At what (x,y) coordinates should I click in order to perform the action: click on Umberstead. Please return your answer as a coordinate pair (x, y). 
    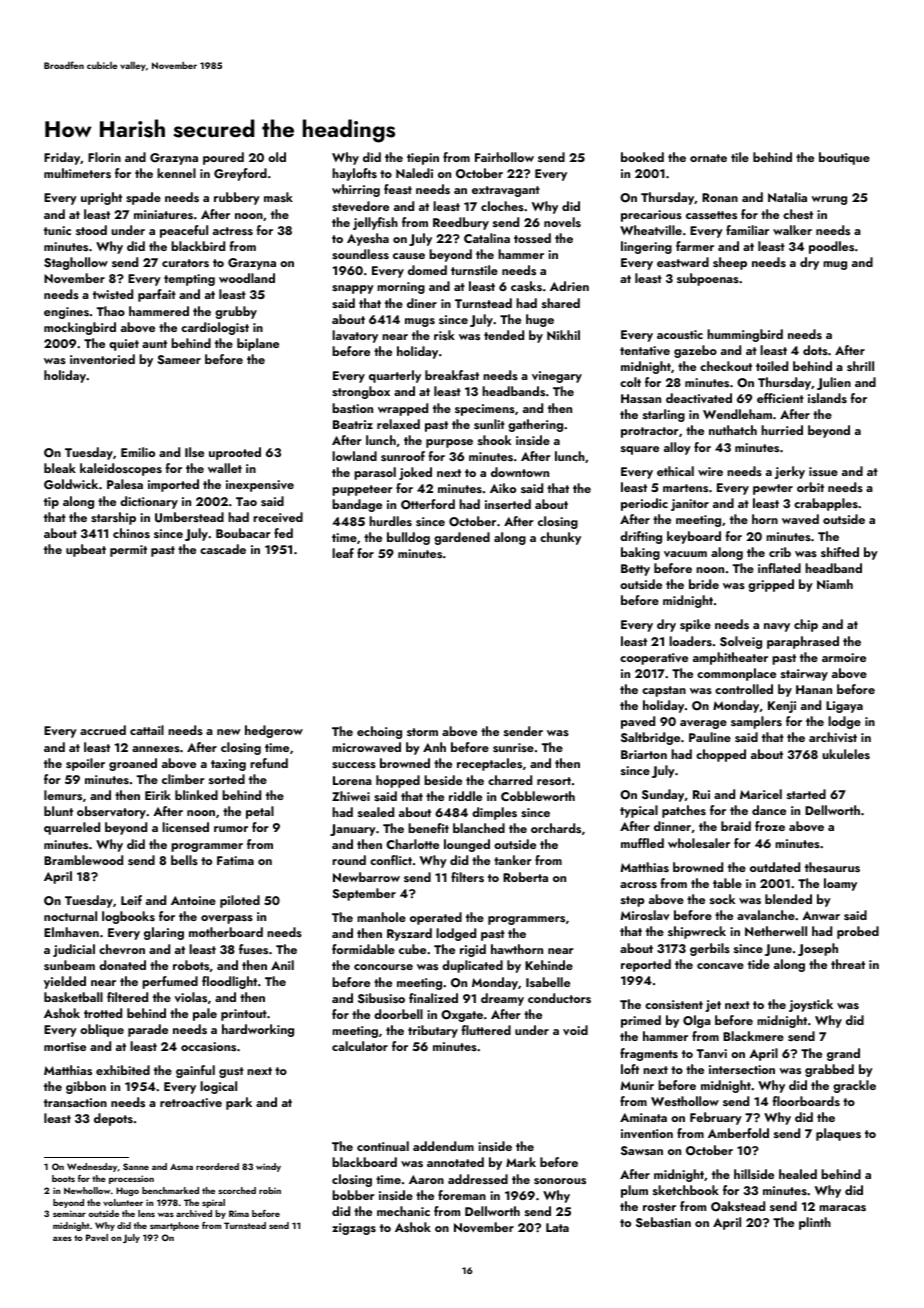
    Looking at the image, I should click on (189, 517).
